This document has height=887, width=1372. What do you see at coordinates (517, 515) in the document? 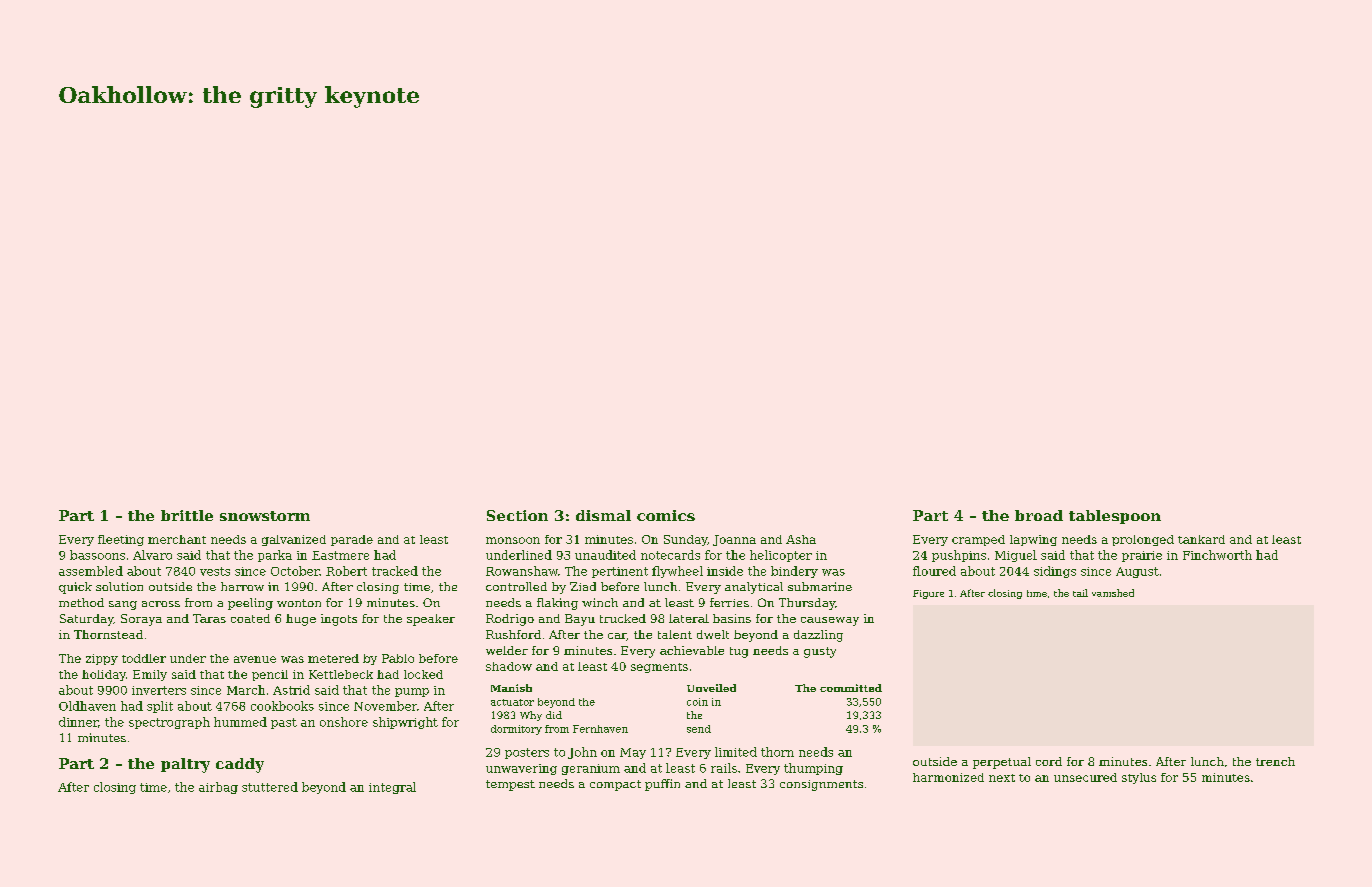
I see `Section` at bounding box center [517, 515].
